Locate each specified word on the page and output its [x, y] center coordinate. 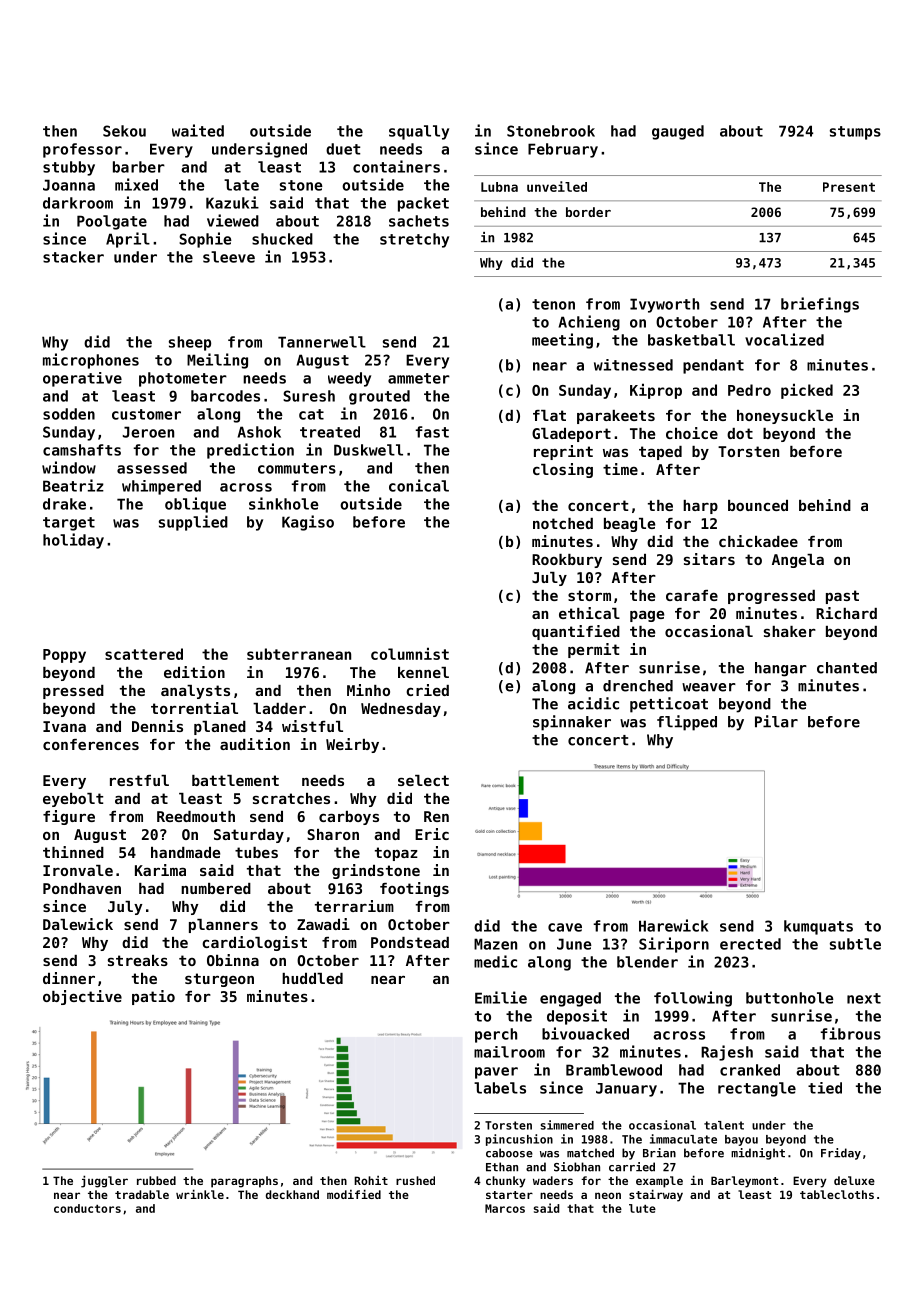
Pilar [776, 721]
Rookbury [567, 561]
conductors [87, 1208]
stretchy [414, 240]
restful [139, 780]
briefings [820, 305]
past [842, 597]
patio [153, 997]
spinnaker [572, 723]
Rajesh [727, 1053]
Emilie [501, 997]
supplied [193, 523]
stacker [73, 257]
